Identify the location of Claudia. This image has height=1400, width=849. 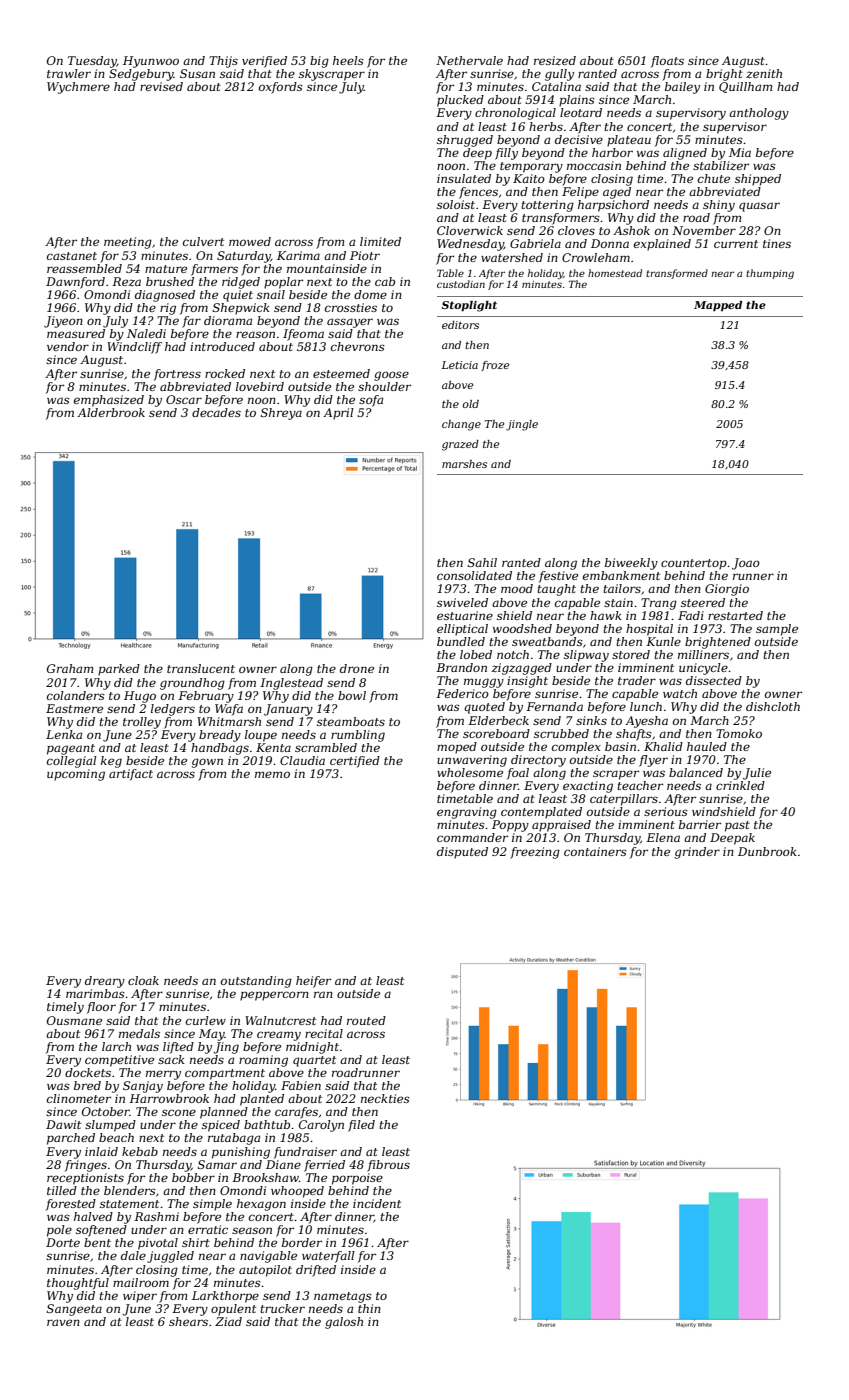
(302, 760).
